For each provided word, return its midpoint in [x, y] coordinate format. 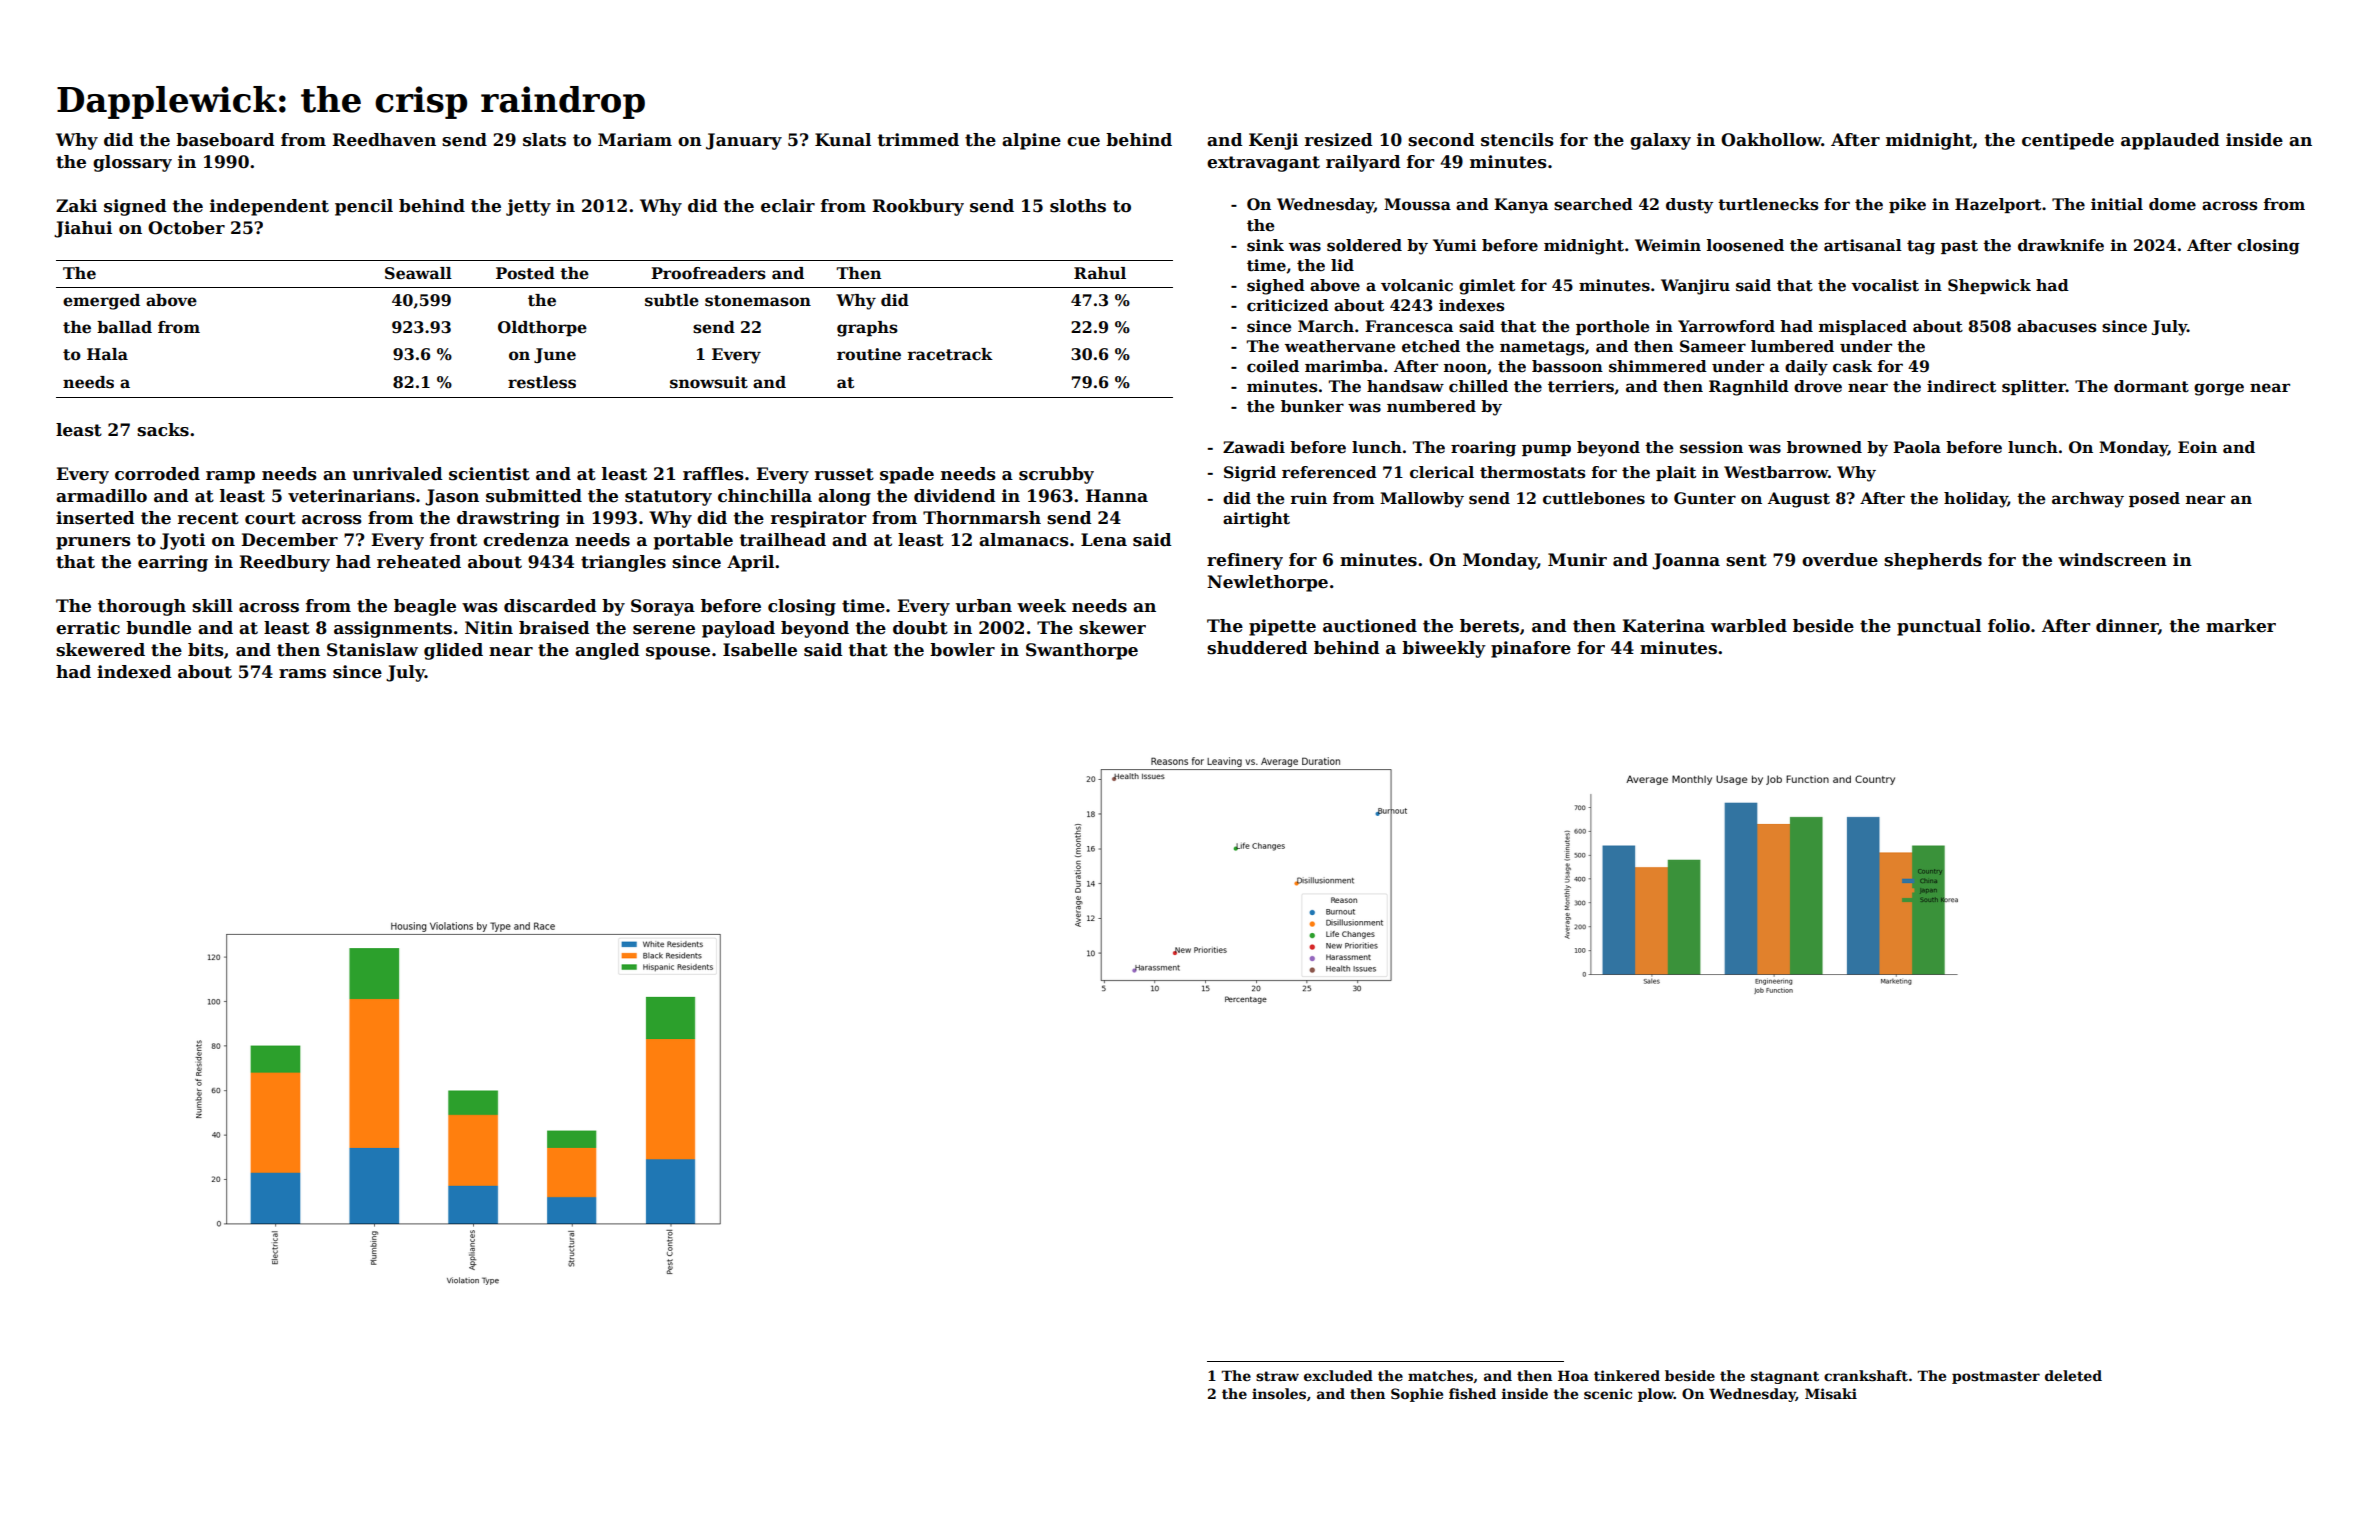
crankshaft [1866, 1375]
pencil [364, 207]
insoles [1279, 1393]
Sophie [1417, 1395]
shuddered [1257, 648]
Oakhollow [1771, 140]
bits [206, 650]
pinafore [1531, 649]
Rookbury [918, 207]
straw [1277, 1376]
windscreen [2112, 560]
